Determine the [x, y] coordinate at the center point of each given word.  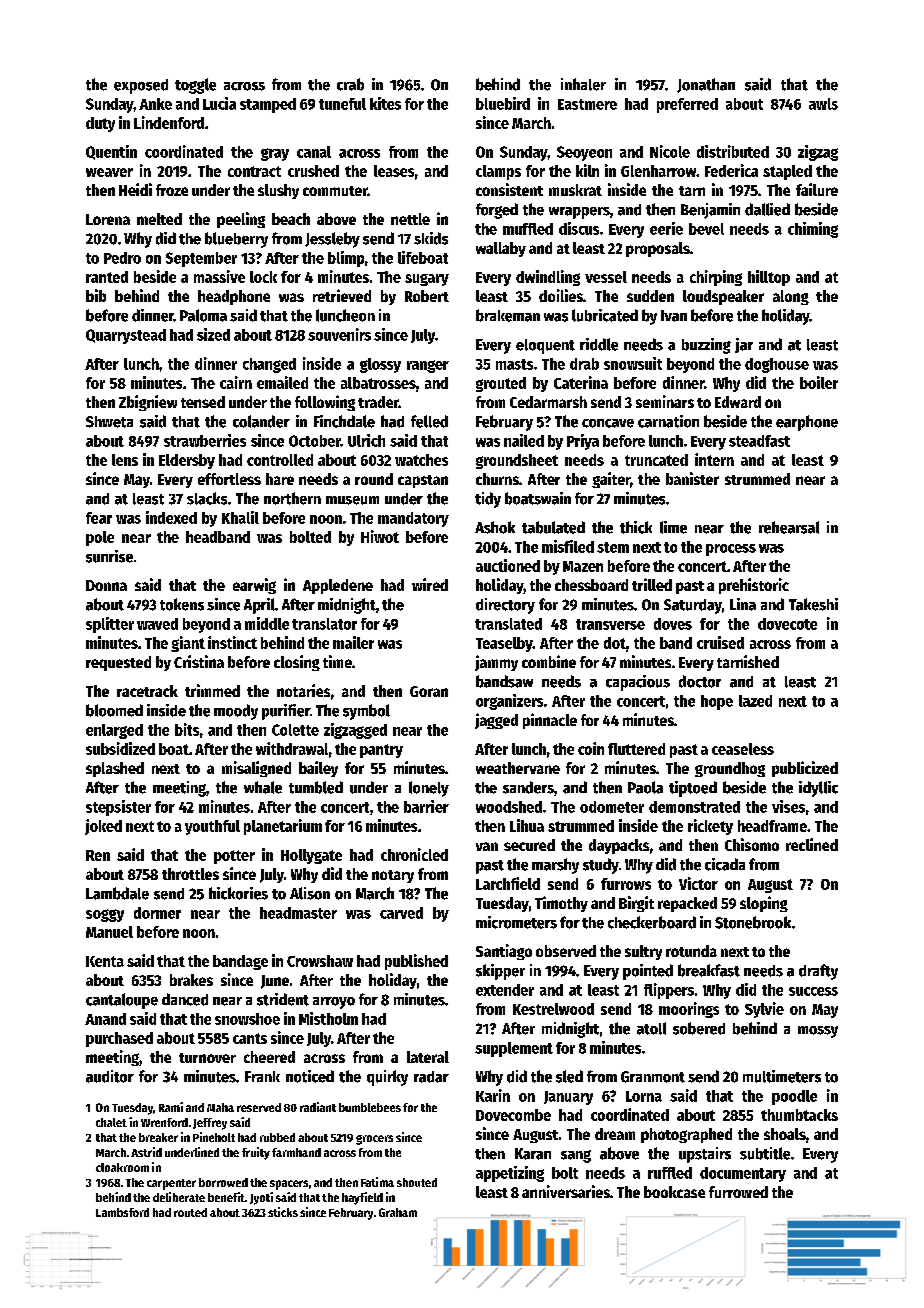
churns [497, 479]
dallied [767, 209]
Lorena [108, 219]
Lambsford [122, 1212]
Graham [398, 1212]
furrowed [738, 1192]
